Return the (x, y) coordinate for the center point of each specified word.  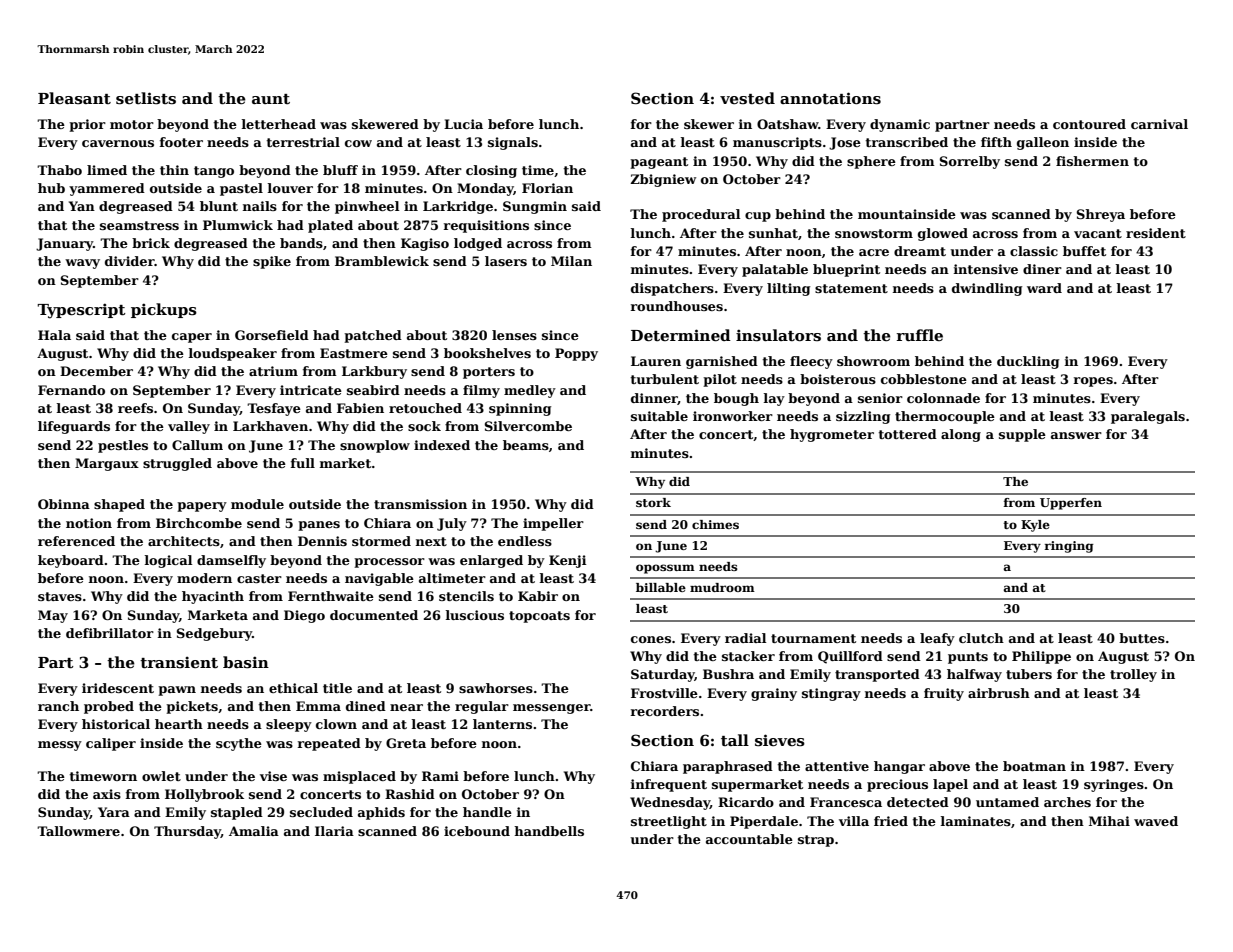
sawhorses (496, 688)
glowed (943, 234)
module (257, 504)
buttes (1142, 638)
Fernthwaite (331, 596)
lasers (506, 261)
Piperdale (764, 822)
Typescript (81, 311)
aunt (271, 99)
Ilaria (334, 831)
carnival (1159, 124)
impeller (553, 524)
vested (747, 98)
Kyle (1035, 526)
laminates (976, 821)
